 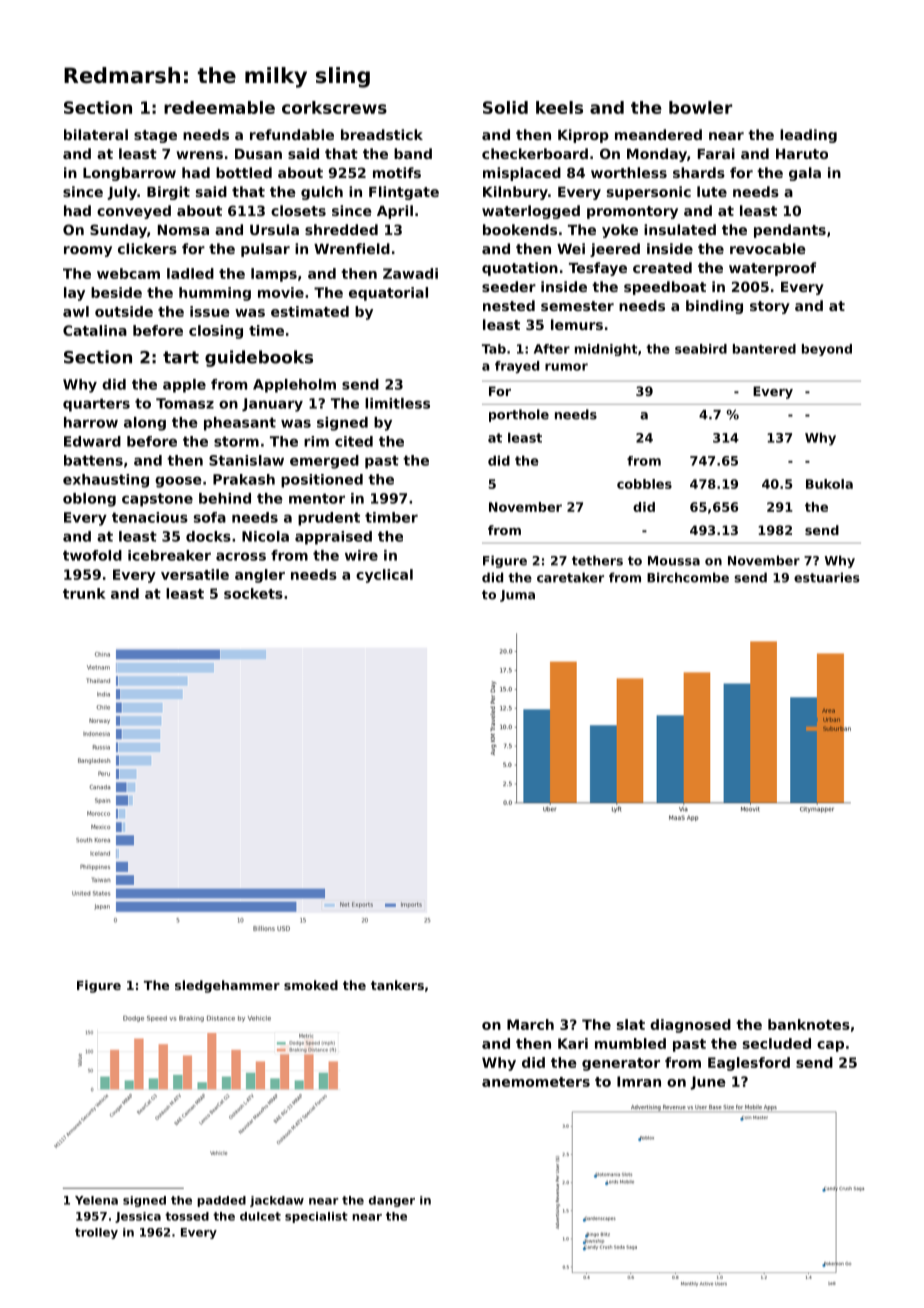 What do you see at coordinates (573, 1043) in the screenshot?
I see `Kari` at bounding box center [573, 1043].
